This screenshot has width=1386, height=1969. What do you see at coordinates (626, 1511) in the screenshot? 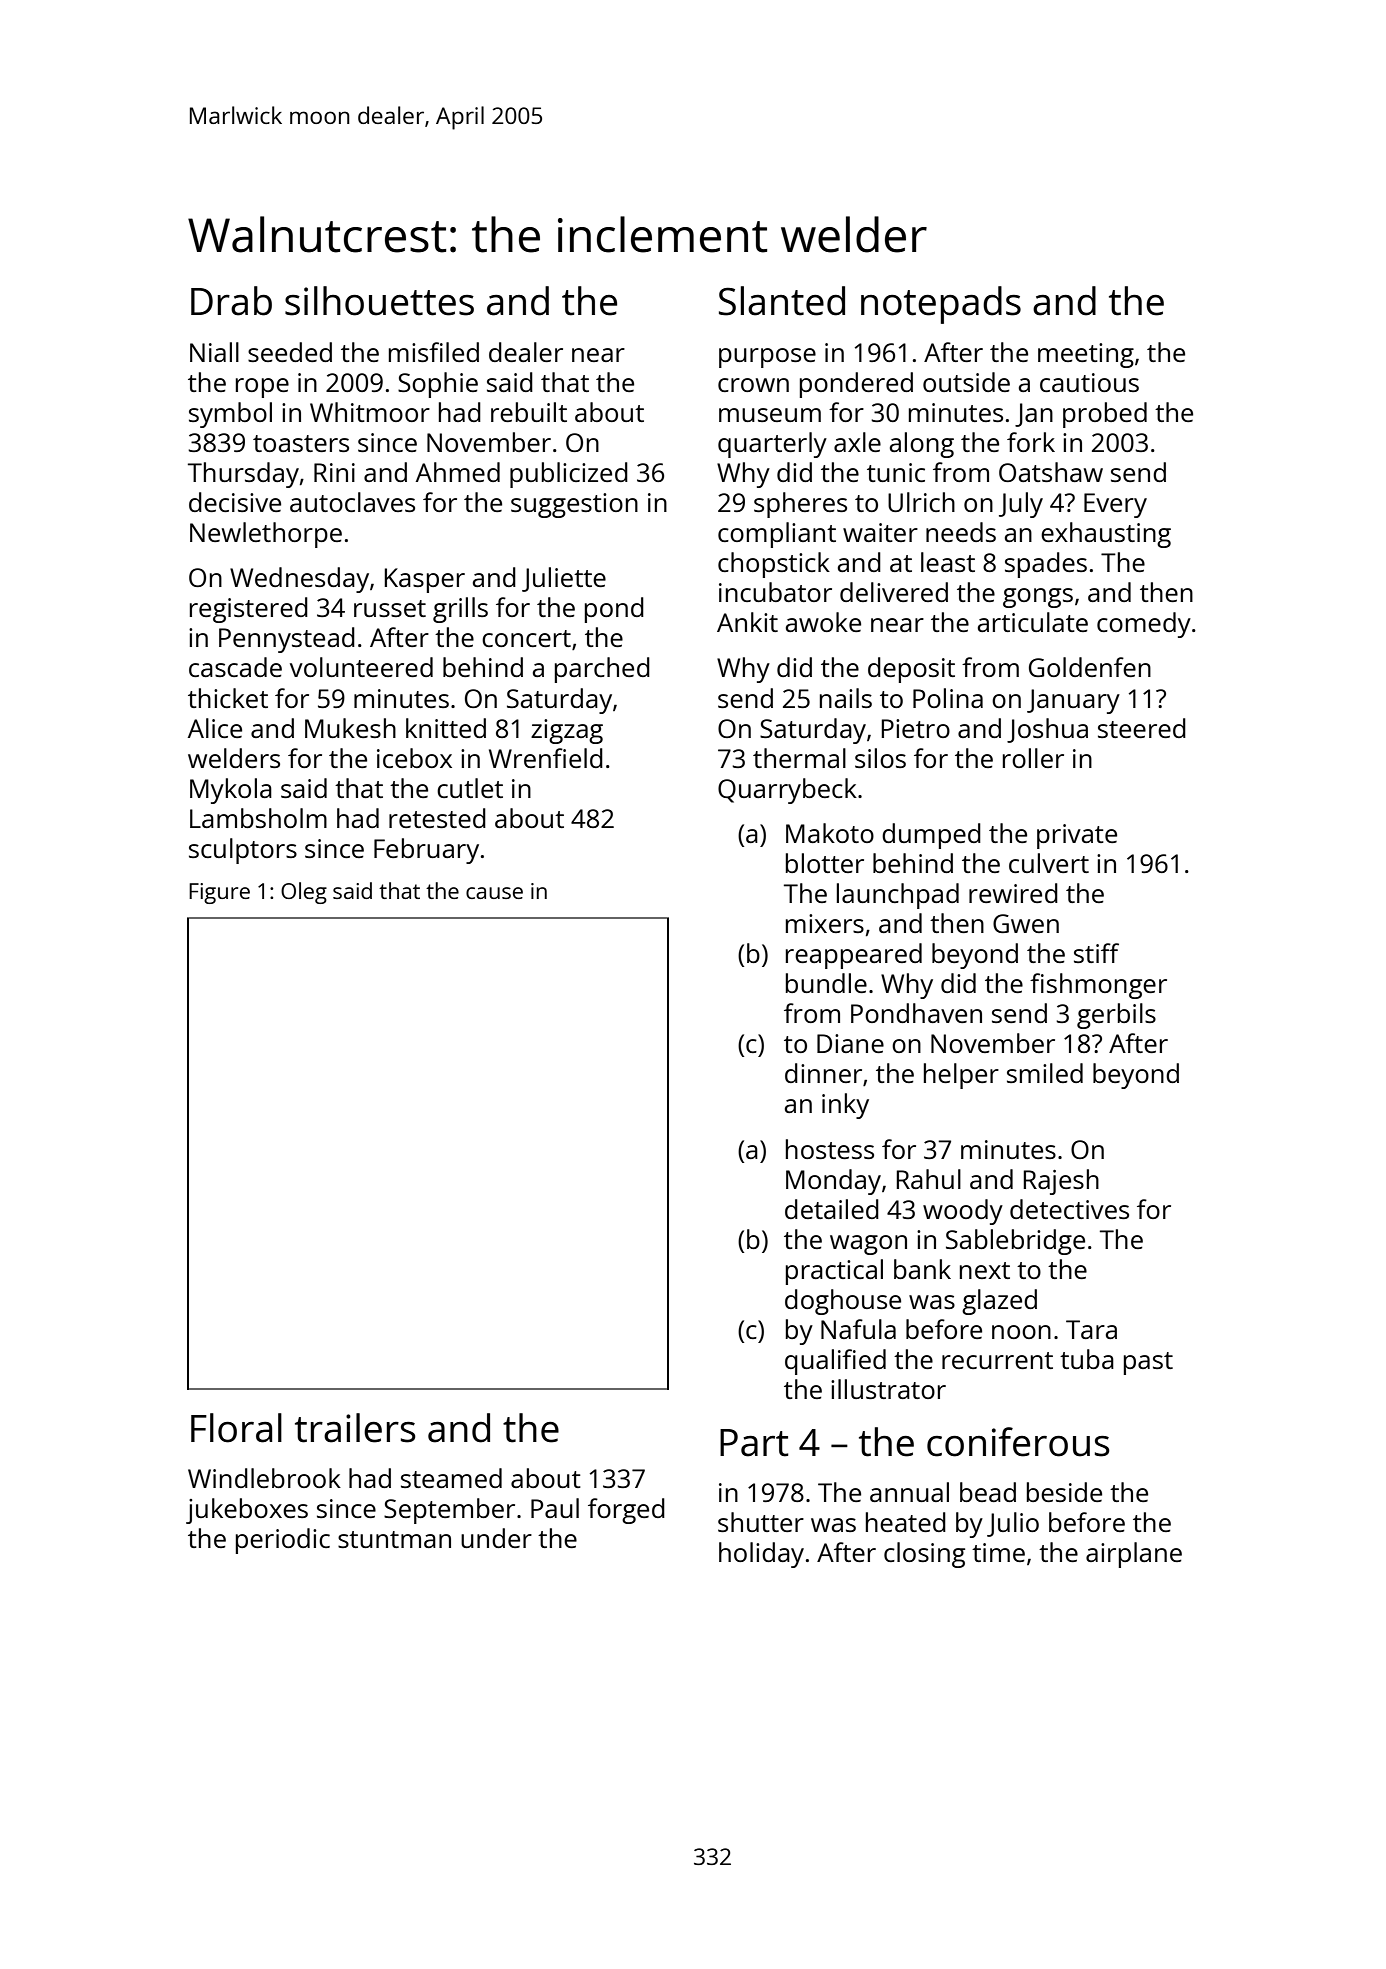
I see `forged` at bounding box center [626, 1511].
